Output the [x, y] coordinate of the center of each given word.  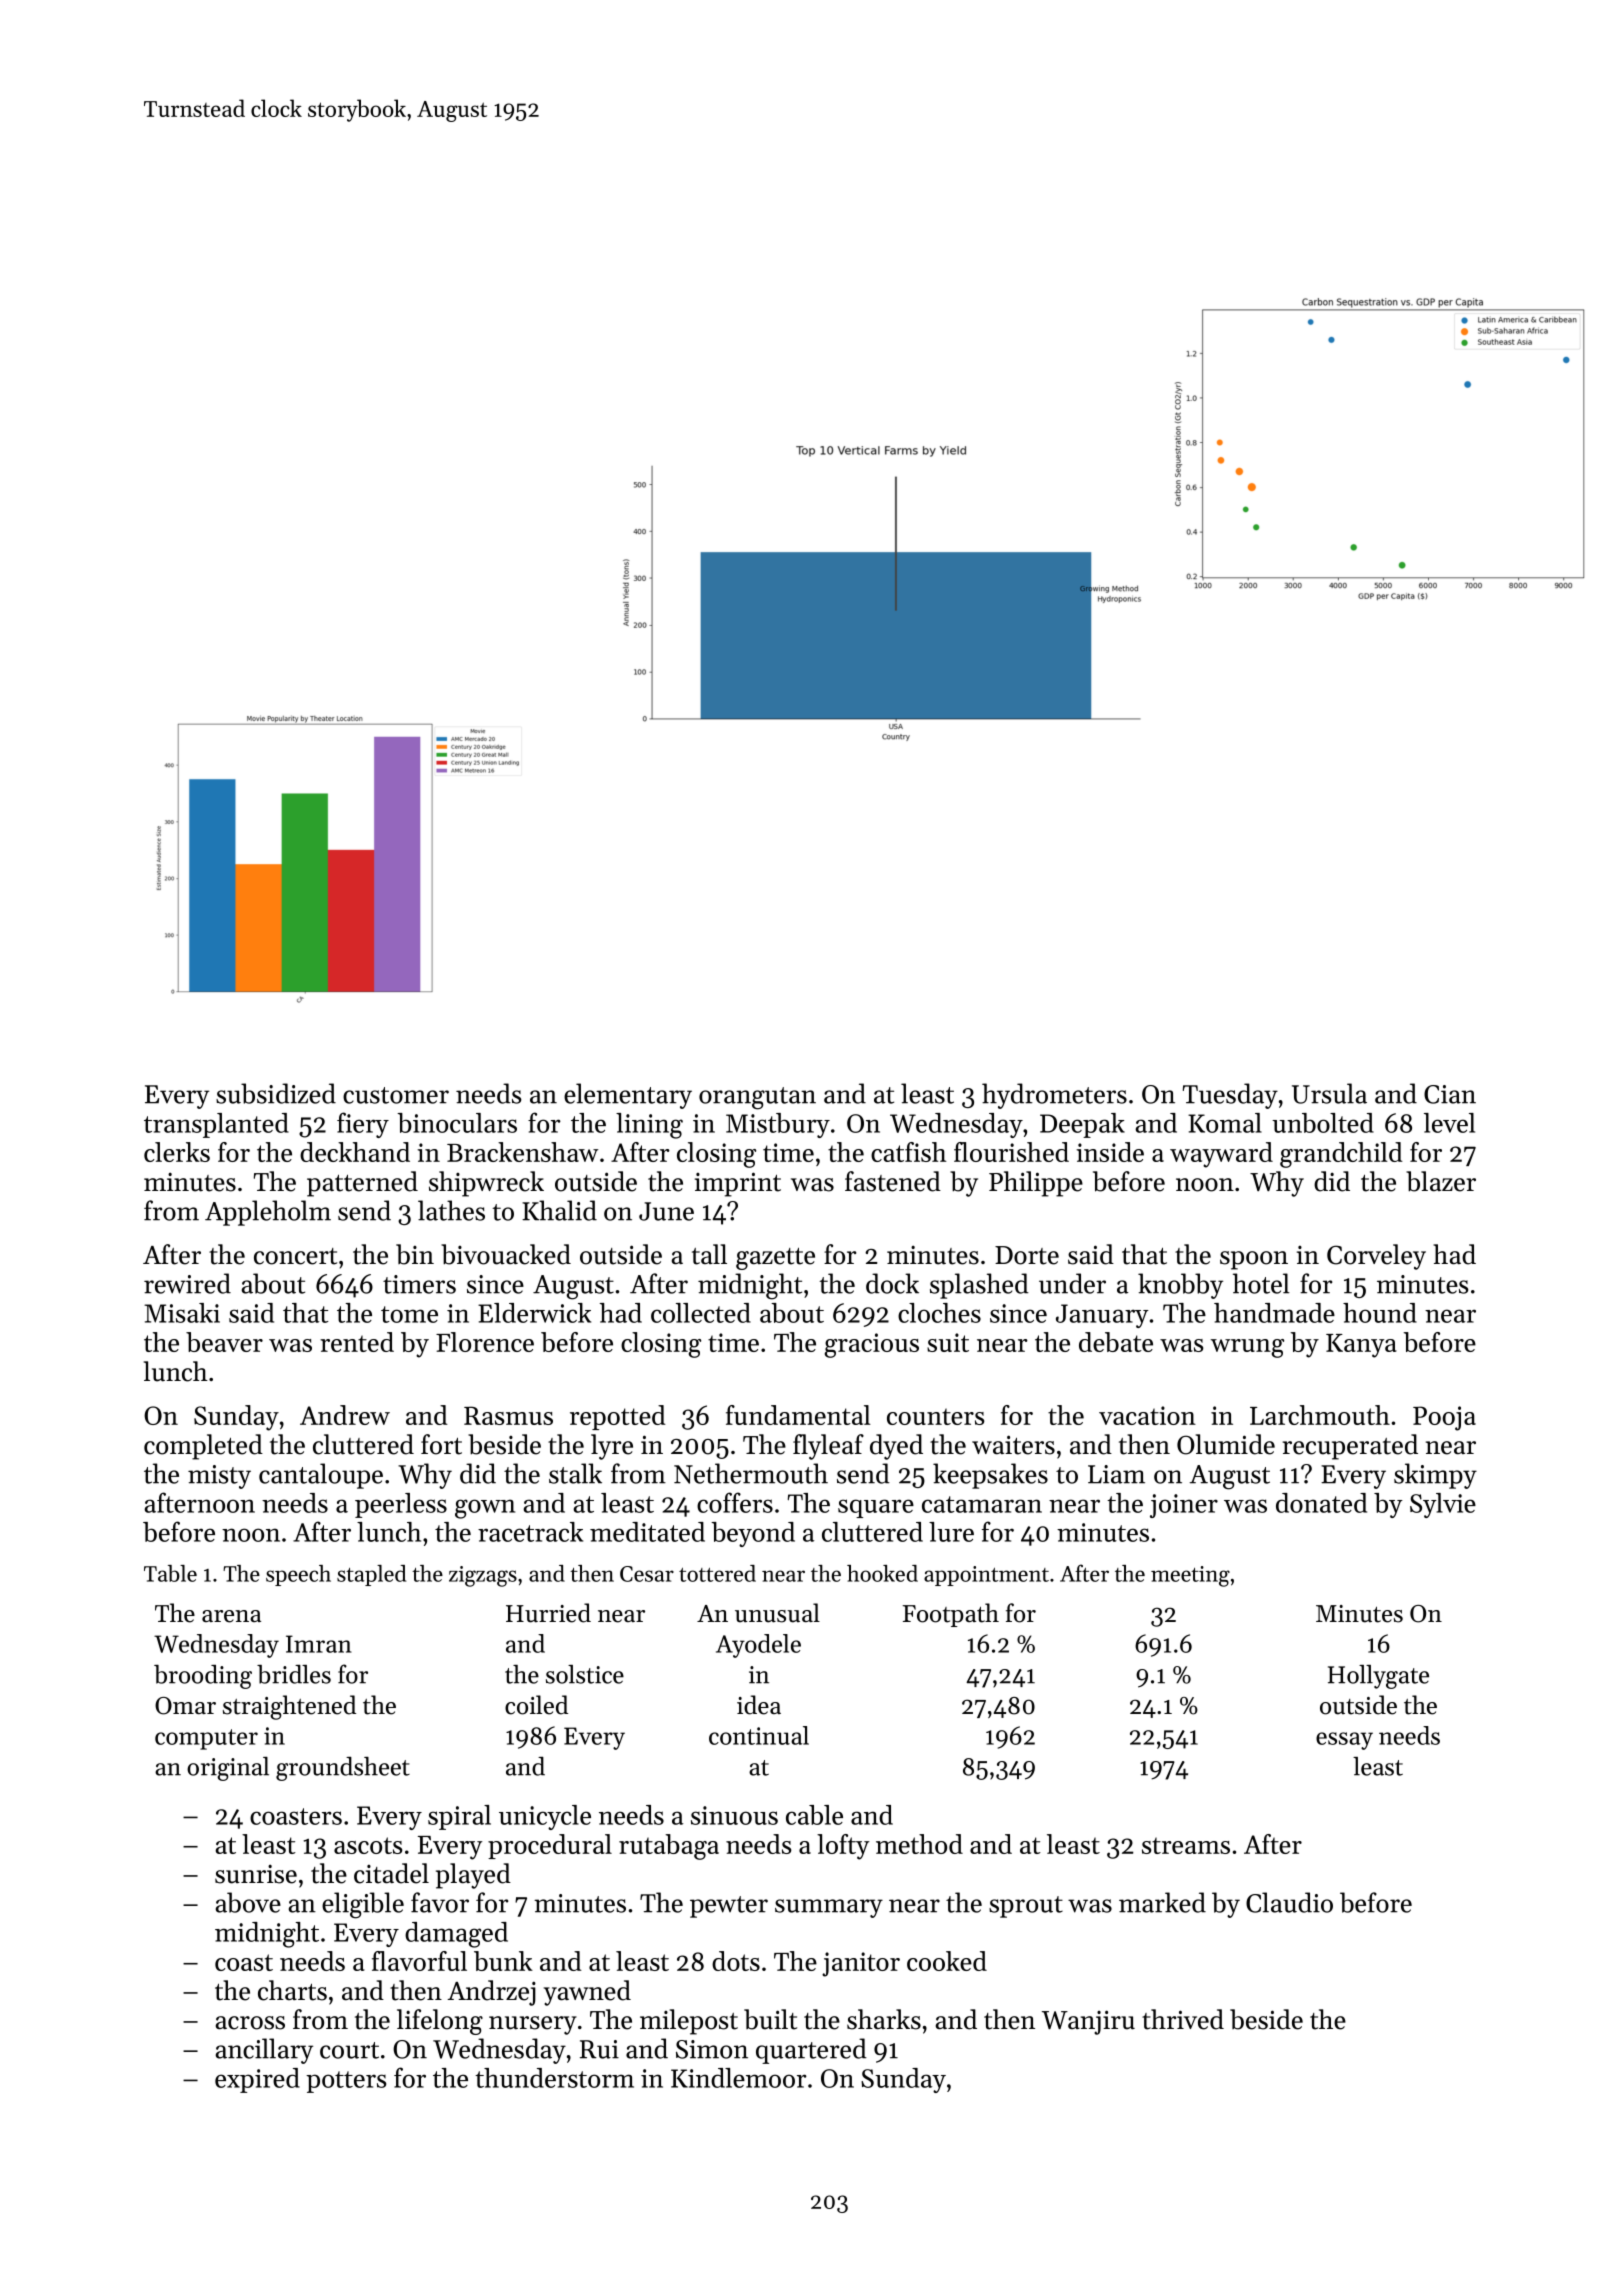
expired [257, 2080]
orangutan [757, 1098]
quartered [811, 2051]
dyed [896, 1447]
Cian [1450, 1094]
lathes [451, 1210]
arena [231, 1616]
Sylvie [1443, 1505]
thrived [1183, 2019]
